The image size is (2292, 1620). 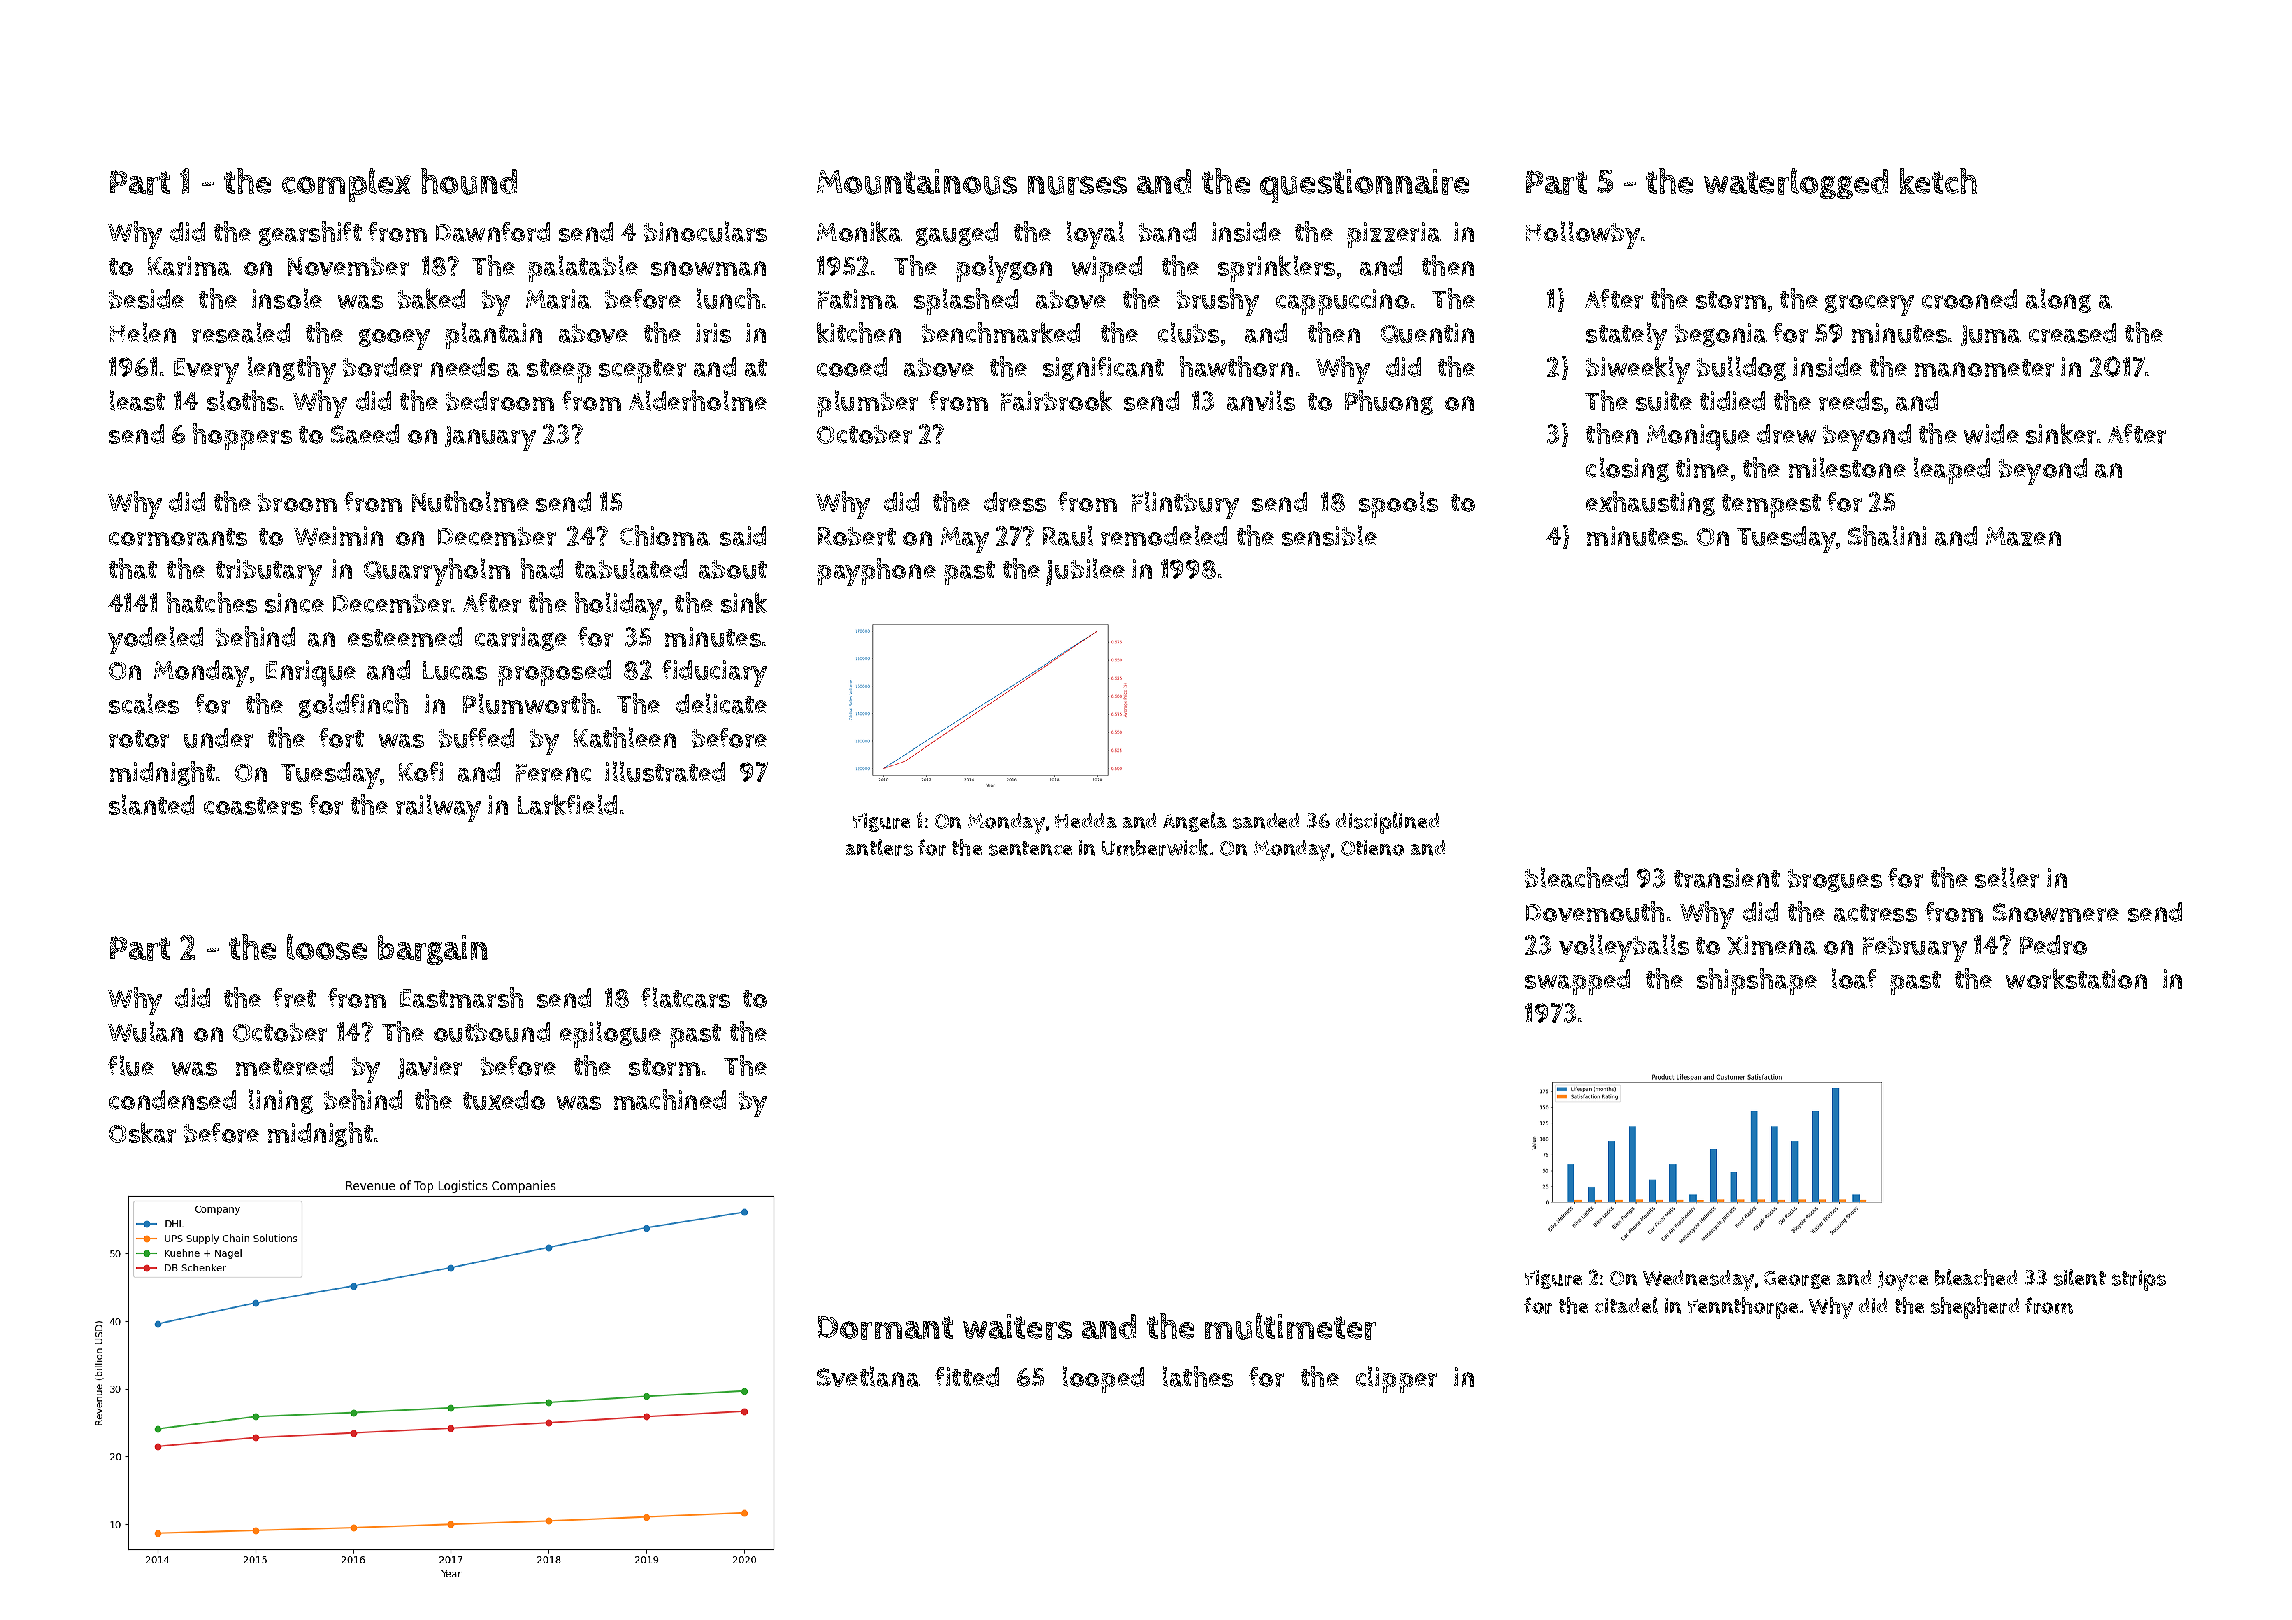 What do you see at coordinates (1626, 1305) in the document?
I see `citadel` at bounding box center [1626, 1305].
